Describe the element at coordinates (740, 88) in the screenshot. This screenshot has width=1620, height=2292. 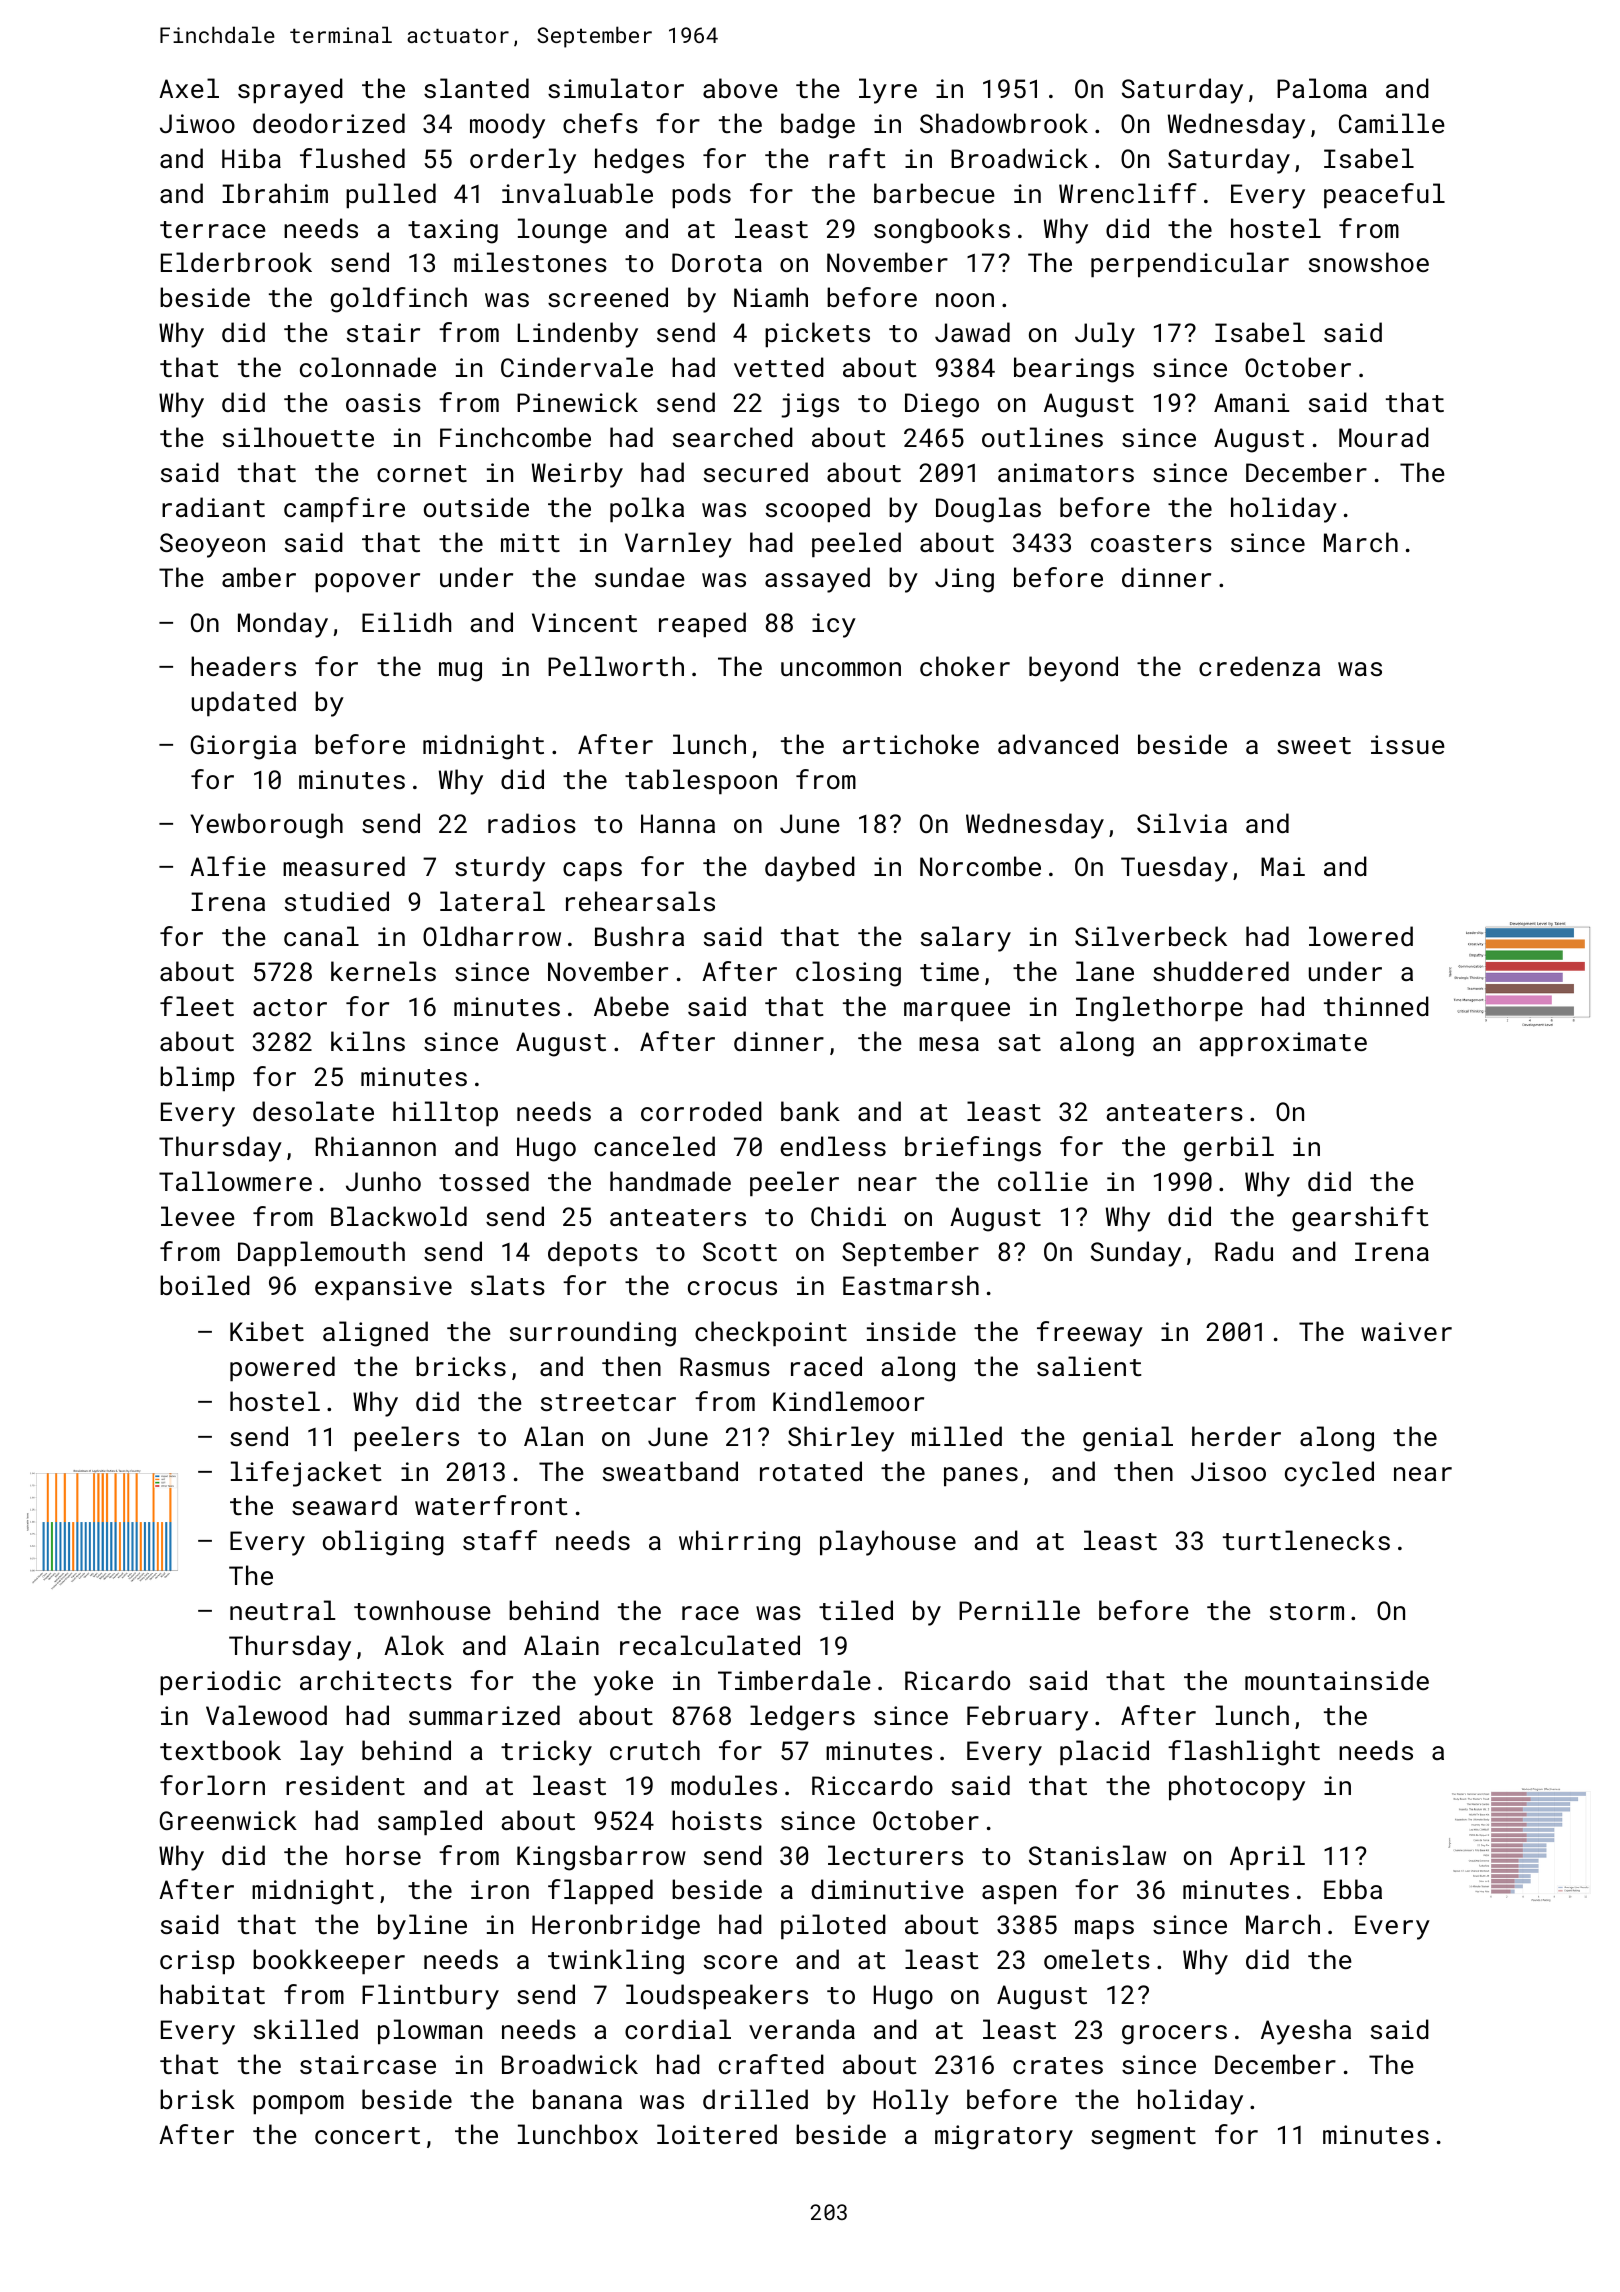
I see `above` at that location.
